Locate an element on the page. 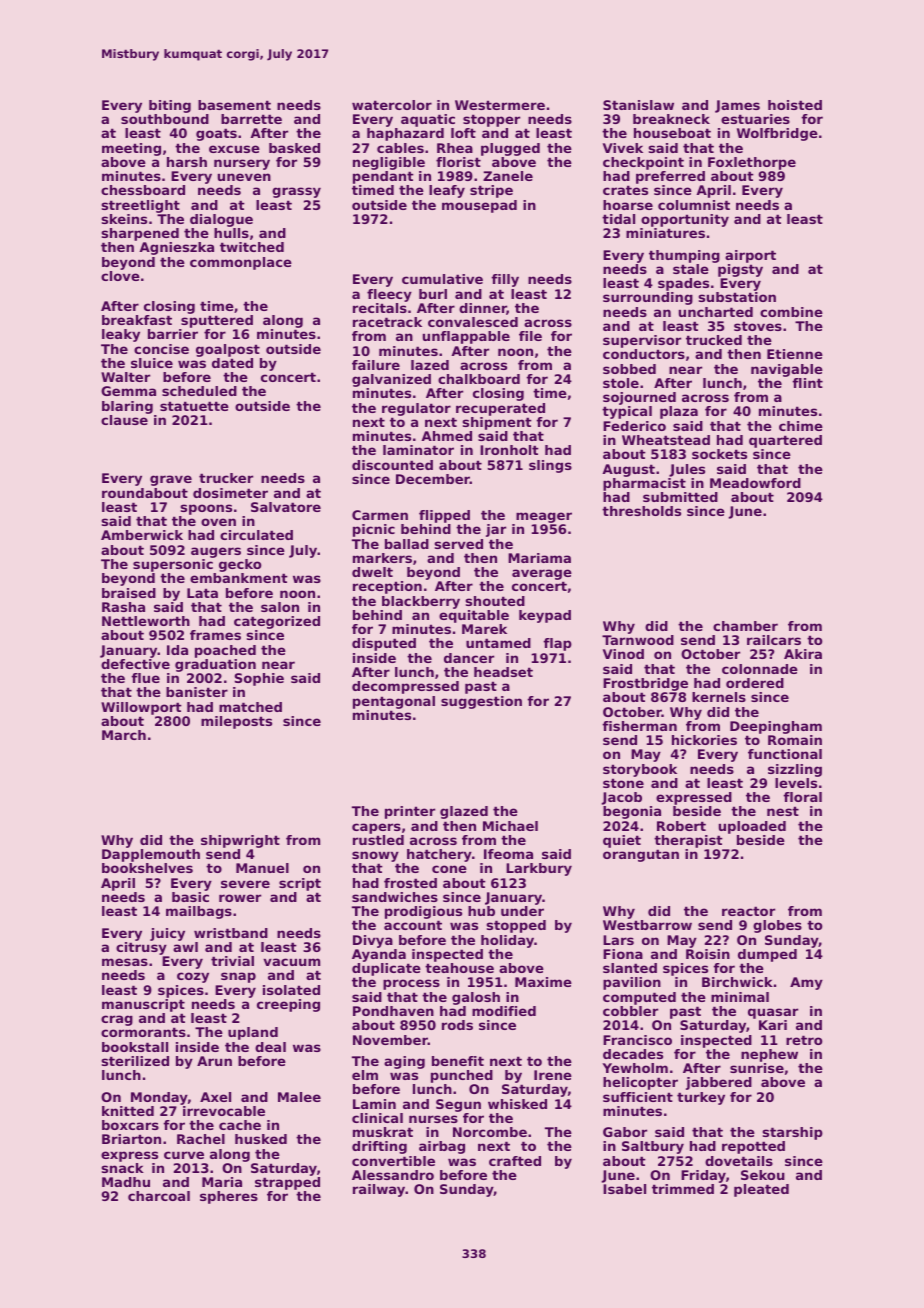 The height and width of the page is (1308, 924). biting is located at coordinates (170, 106).
